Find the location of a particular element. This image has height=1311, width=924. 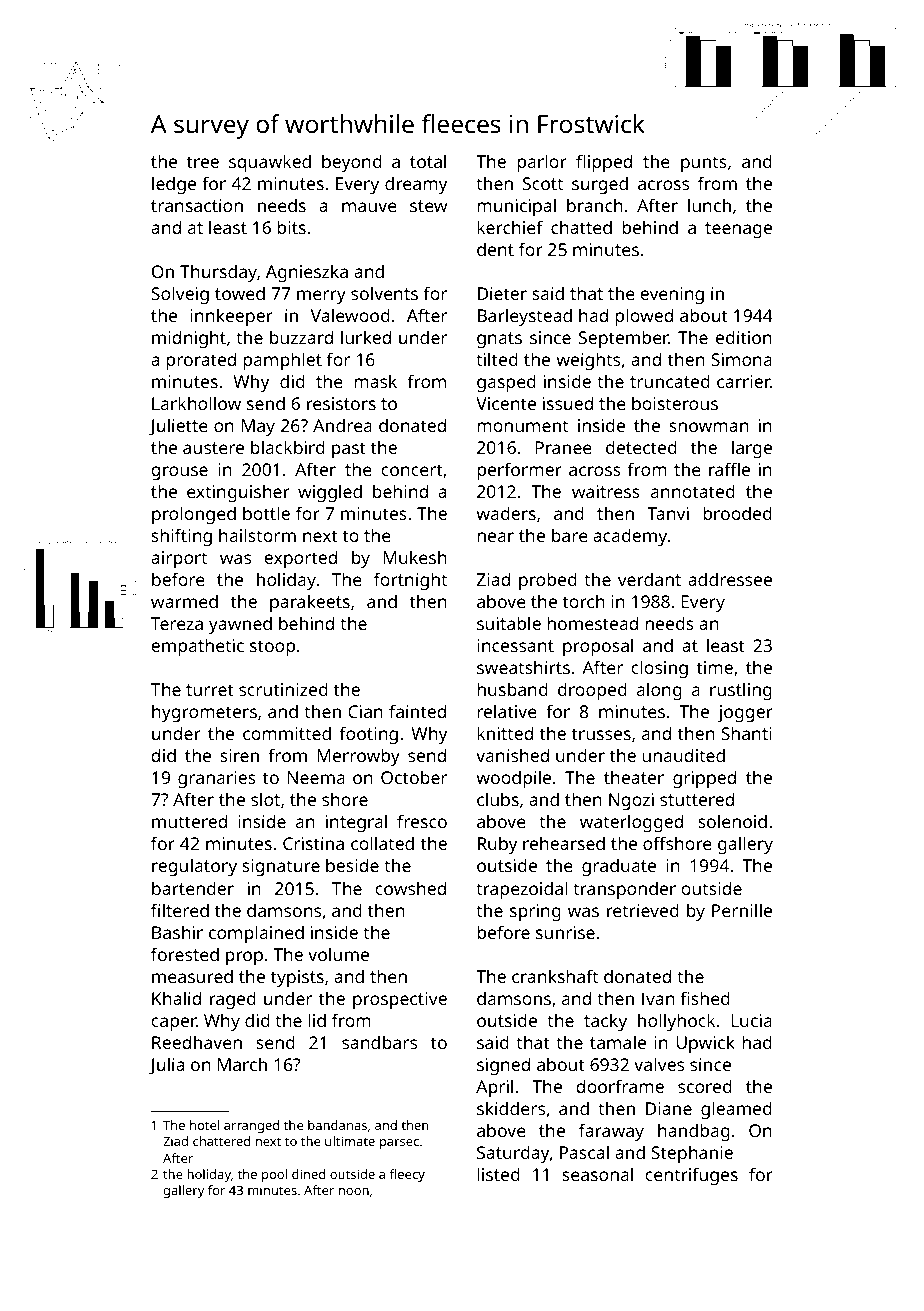

hotel is located at coordinates (205, 1125).
